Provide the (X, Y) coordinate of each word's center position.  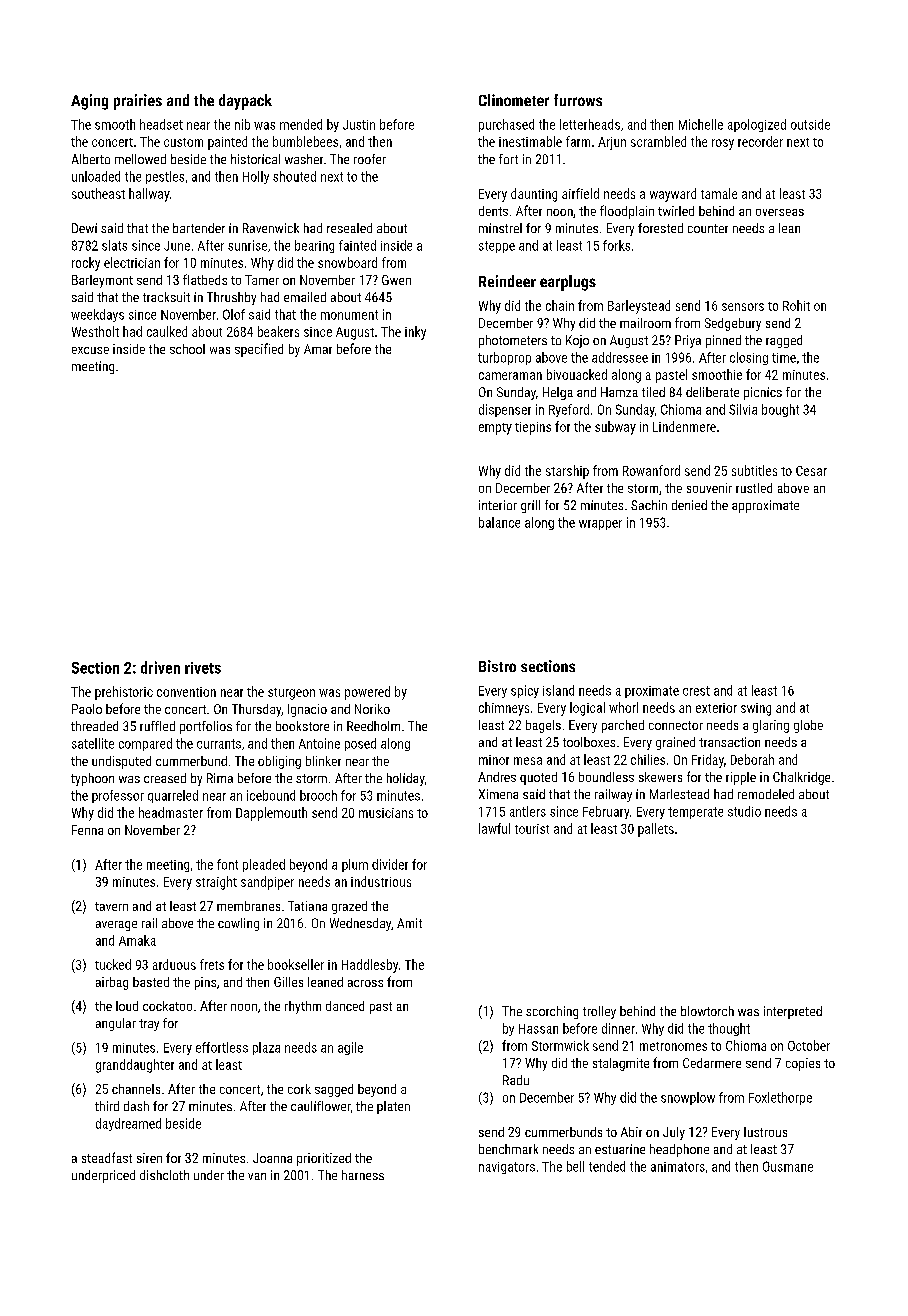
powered (367, 693)
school (187, 349)
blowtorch (707, 1011)
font (227, 864)
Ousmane (788, 1166)
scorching (552, 1012)
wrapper (600, 525)
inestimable (530, 141)
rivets (203, 668)
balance (499, 522)
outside (810, 124)
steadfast (107, 1157)
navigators (507, 1168)
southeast (98, 193)
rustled (754, 488)
